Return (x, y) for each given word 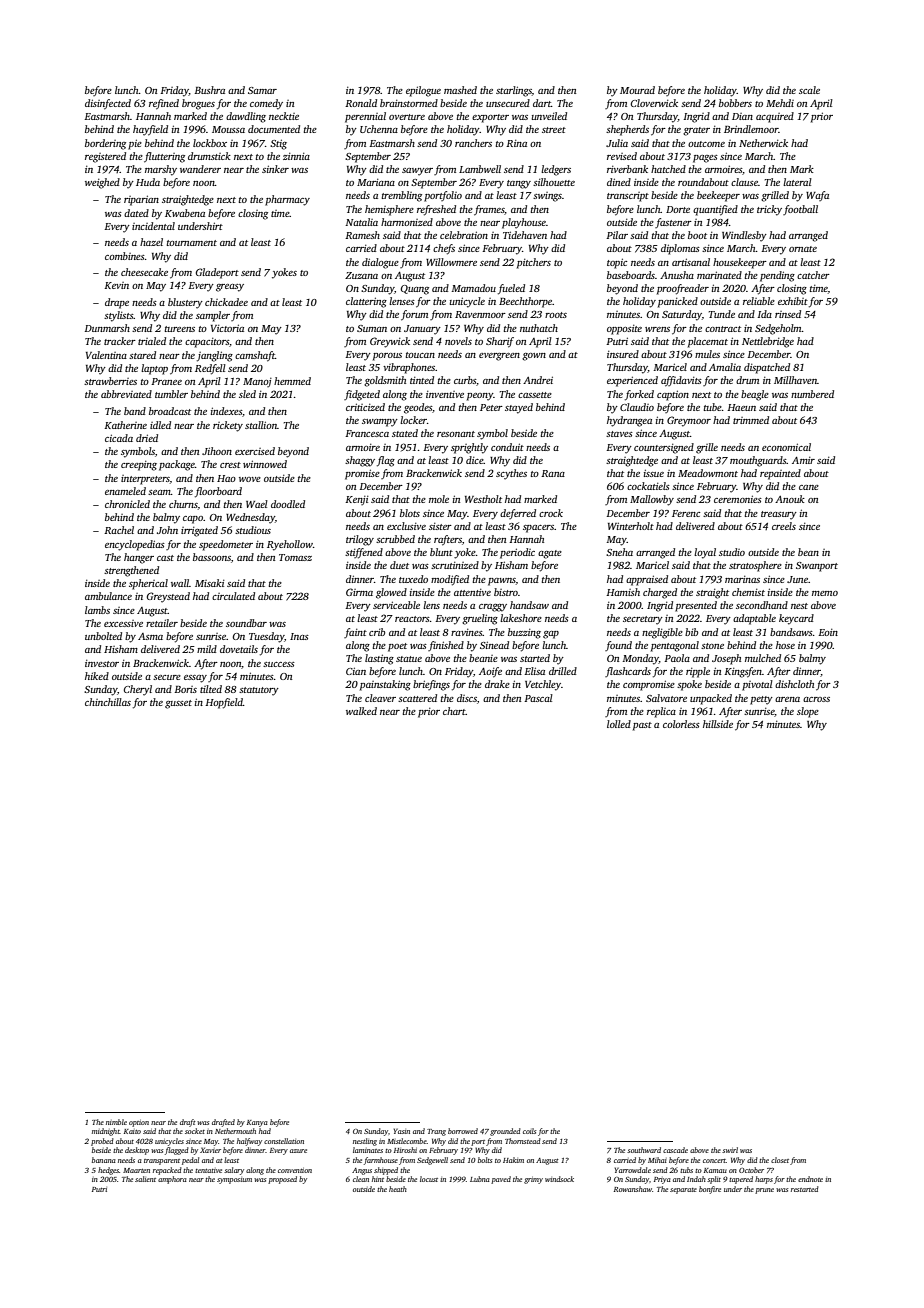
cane (809, 487)
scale (809, 90)
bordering (105, 144)
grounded (505, 1132)
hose (785, 645)
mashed (460, 90)
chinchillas (108, 702)
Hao (226, 478)
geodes (418, 408)
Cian (356, 671)
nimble (116, 1122)
